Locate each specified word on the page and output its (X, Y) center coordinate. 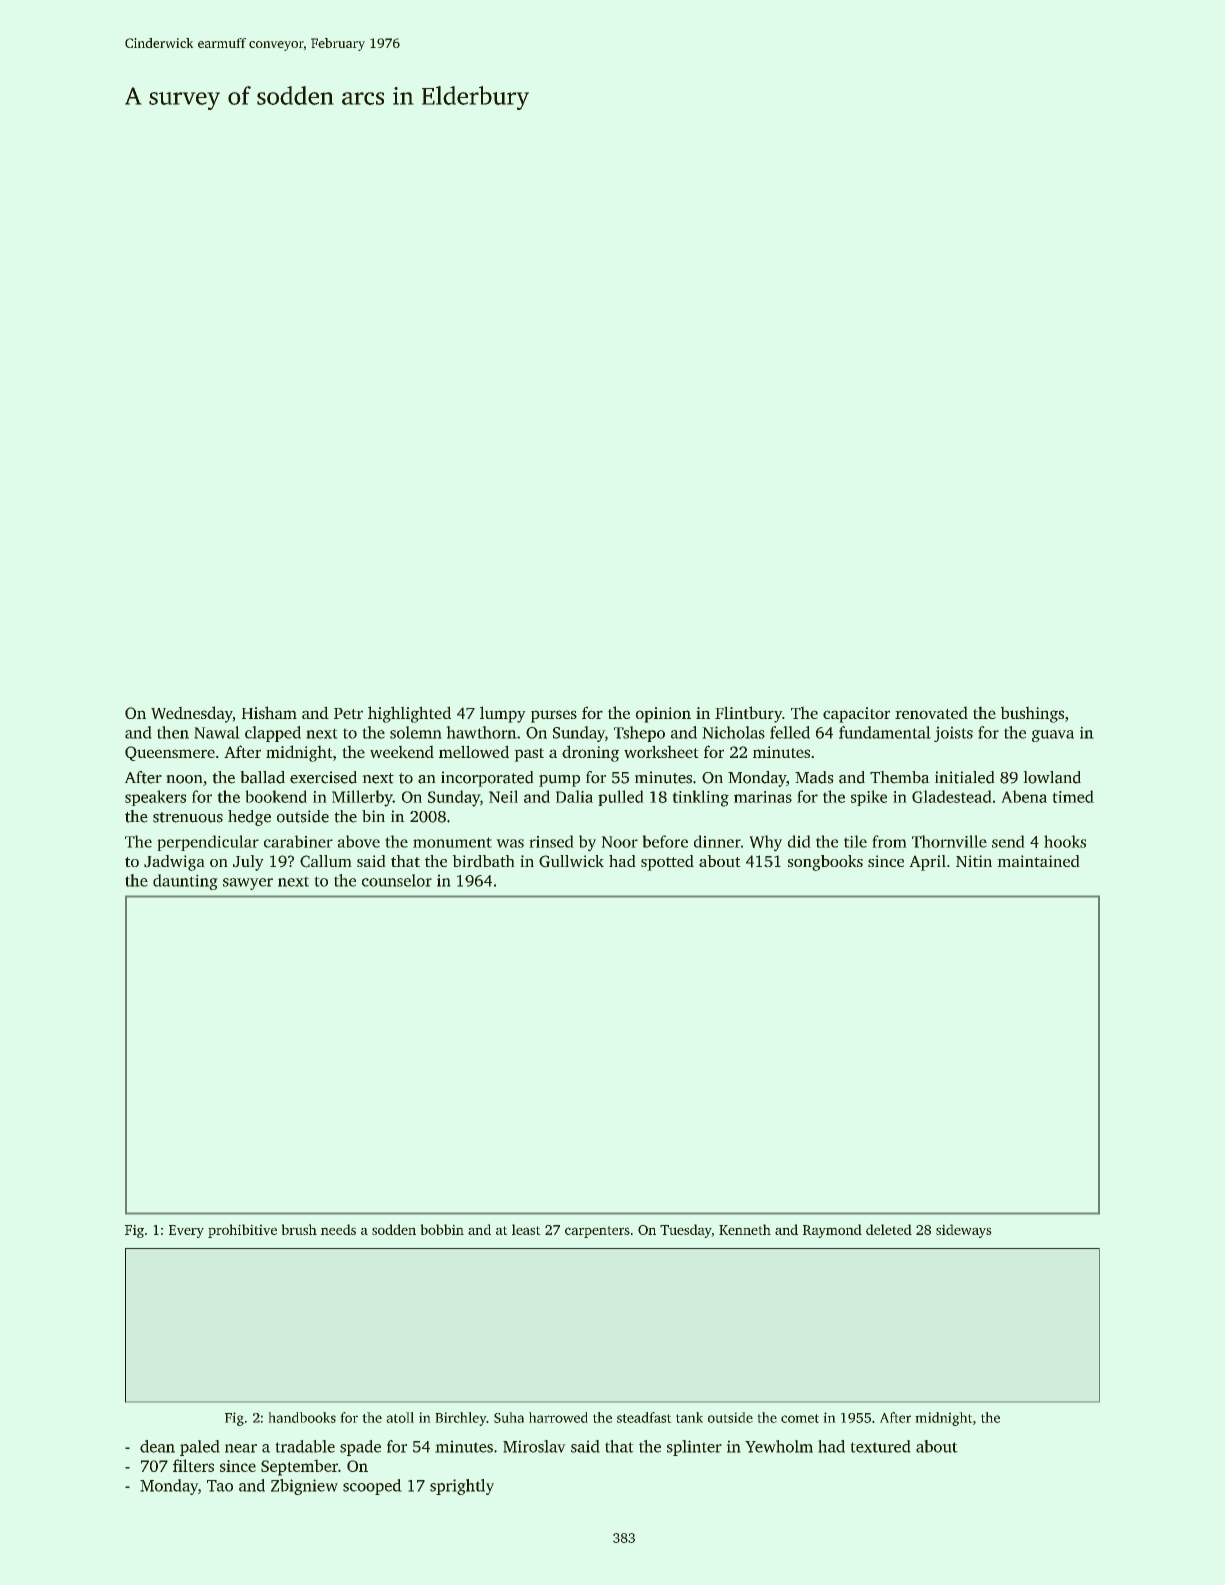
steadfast (644, 1417)
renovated (931, 712)
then (173, 732)
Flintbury (748, 714)
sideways (964, 1231)
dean (157, 1446)
